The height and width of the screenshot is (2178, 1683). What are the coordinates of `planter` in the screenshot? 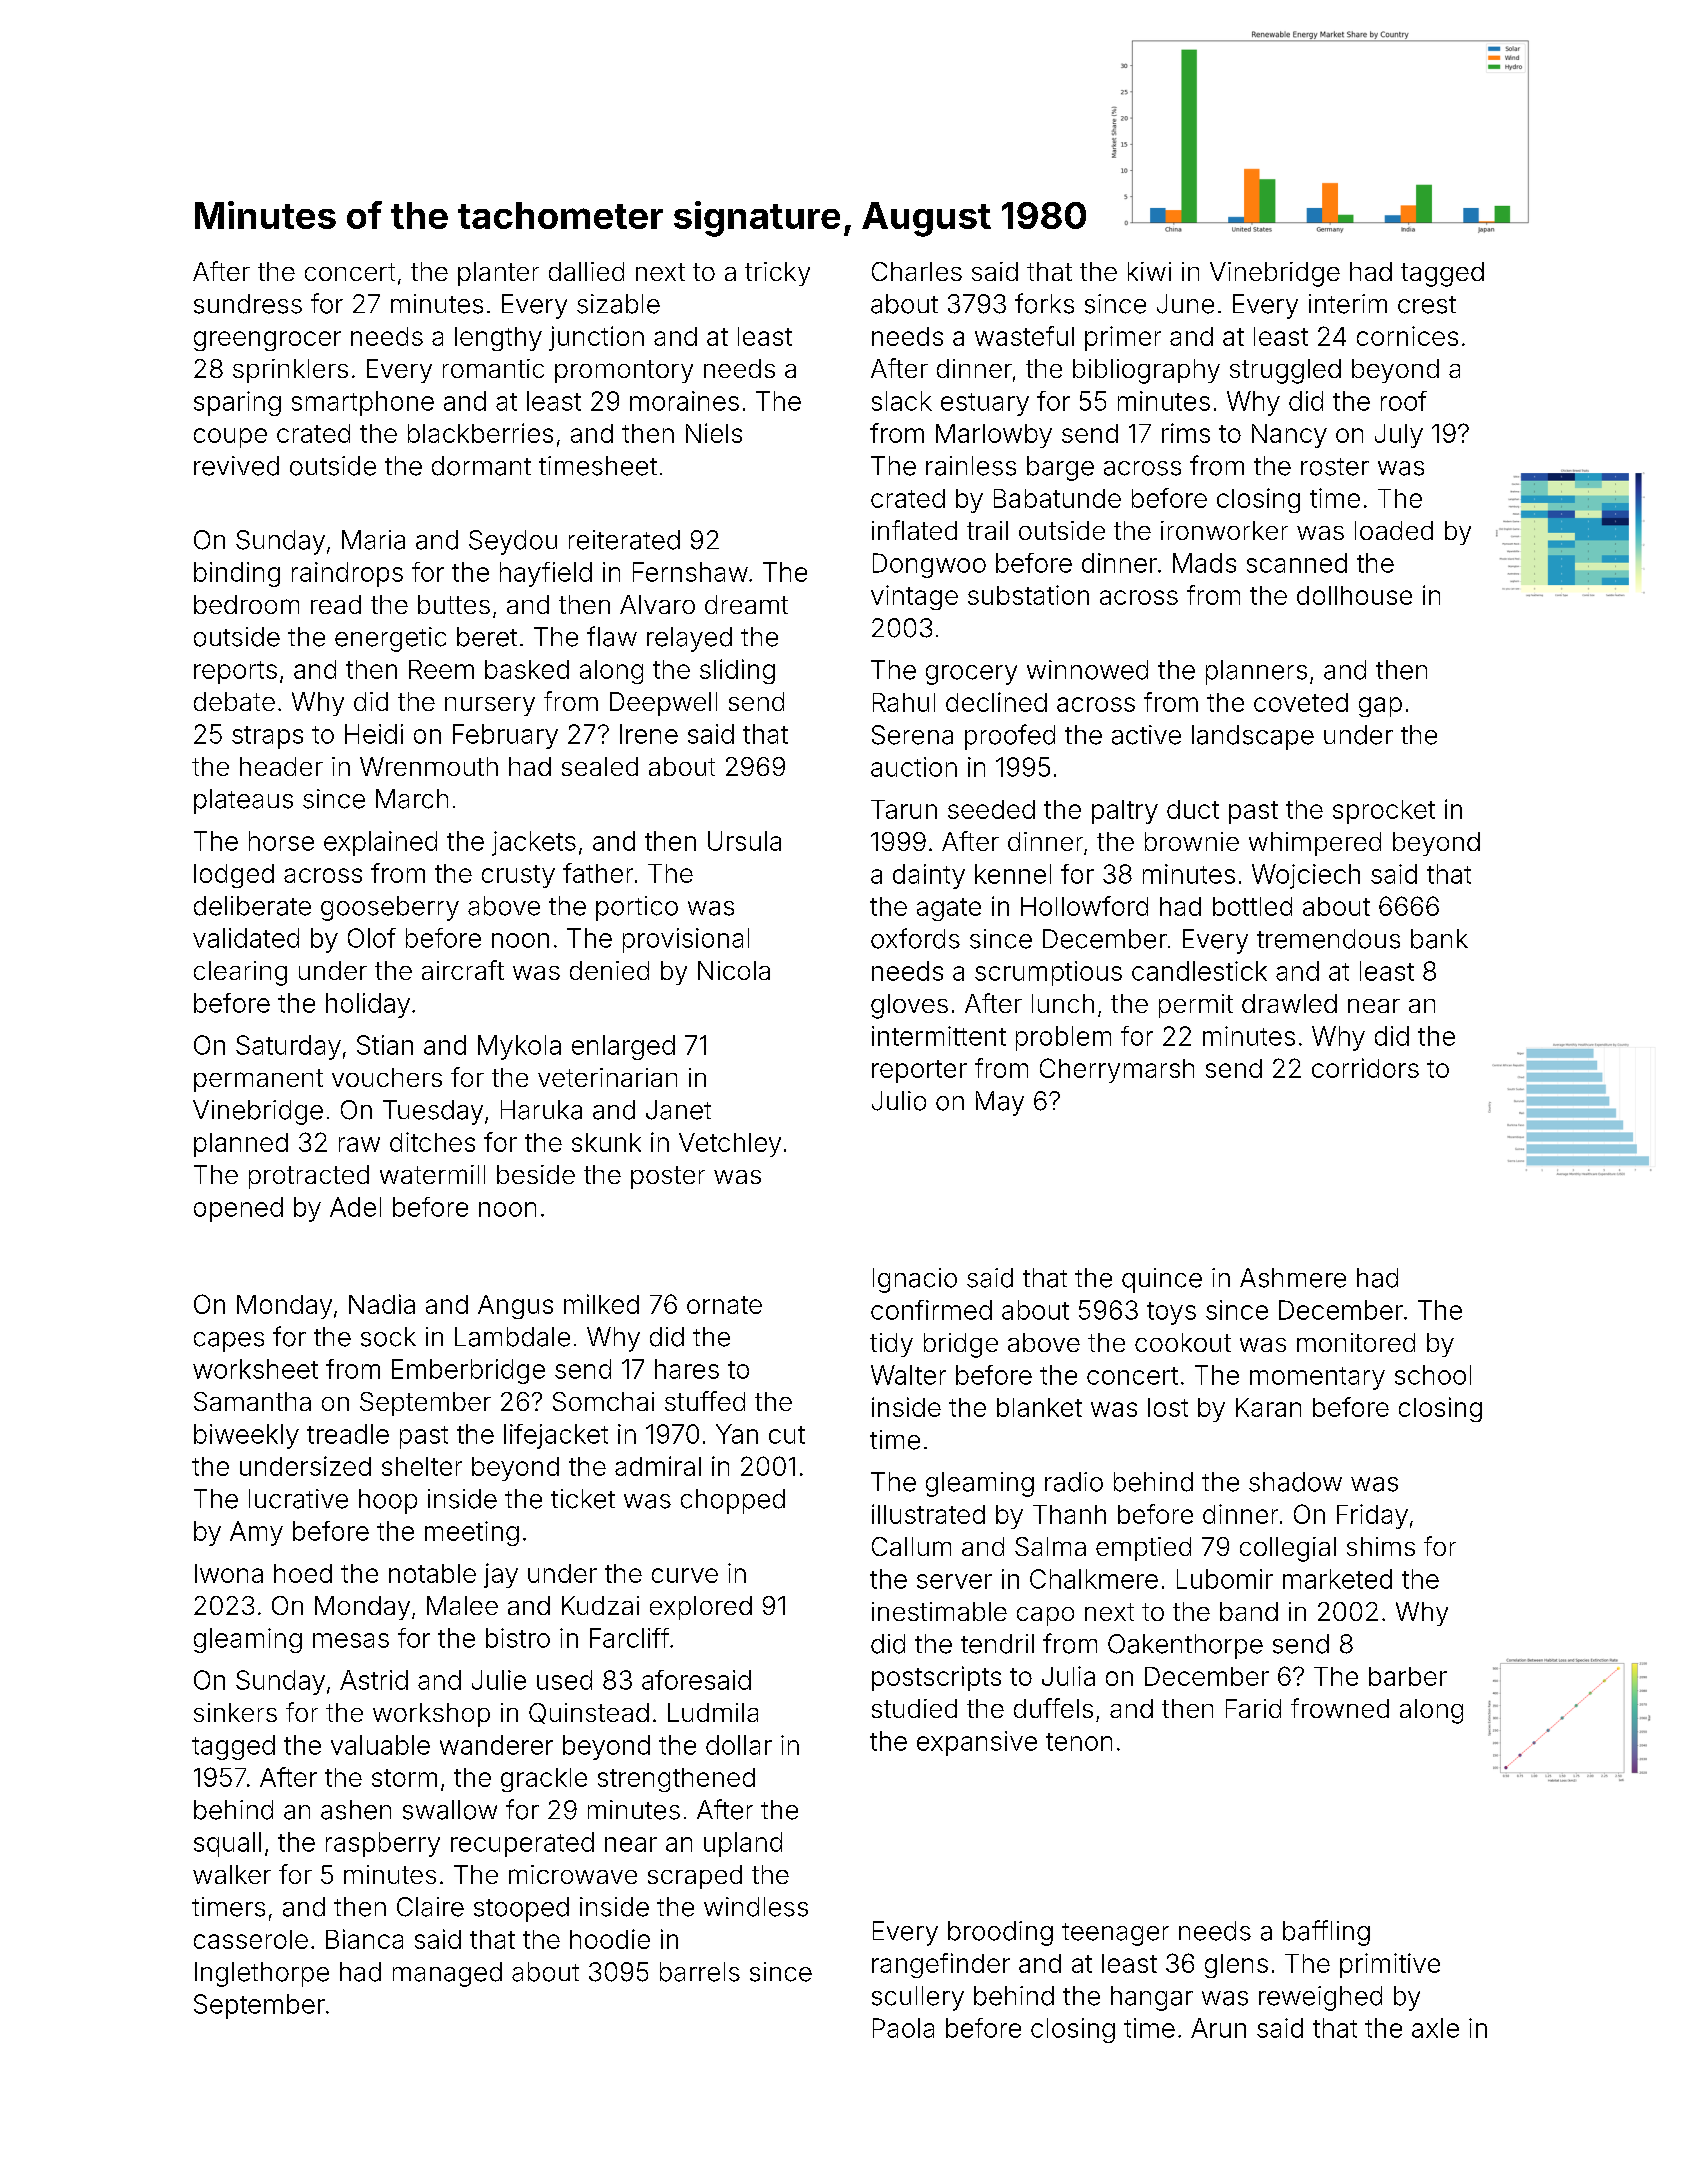 It's located at (498, 274).
